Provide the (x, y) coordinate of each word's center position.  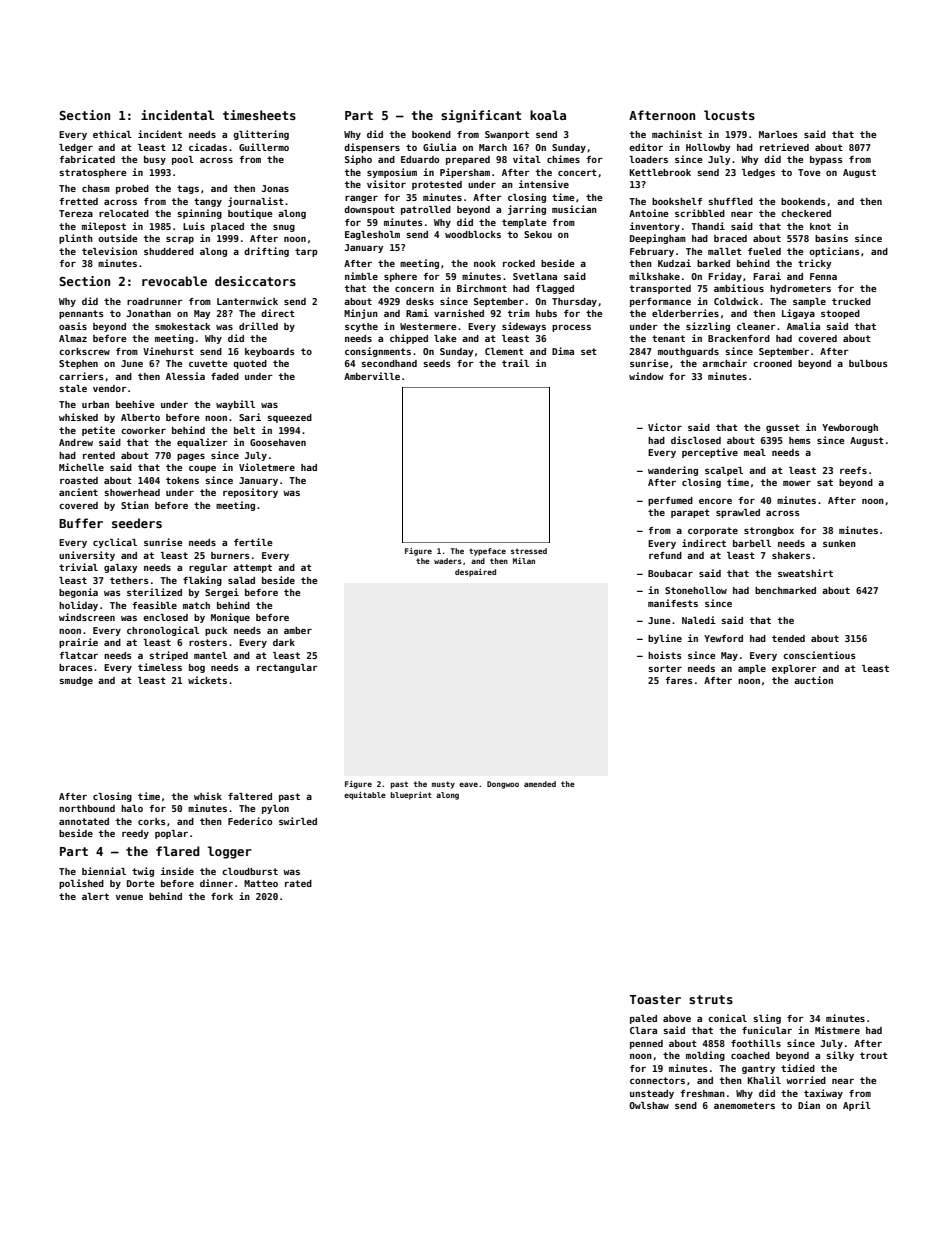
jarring (527, 210)
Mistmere (837, 1030)
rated (298, 883)
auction (813, 680)
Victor (665, 427)
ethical (112, 134)
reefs (853, 470)
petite (98, 431)
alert (95, 896)
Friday (725, 277)
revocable (174, 281)
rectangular (287, 668)
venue (129, 897)
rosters (208, 642)
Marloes (778, 134)
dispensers (372, 148)
